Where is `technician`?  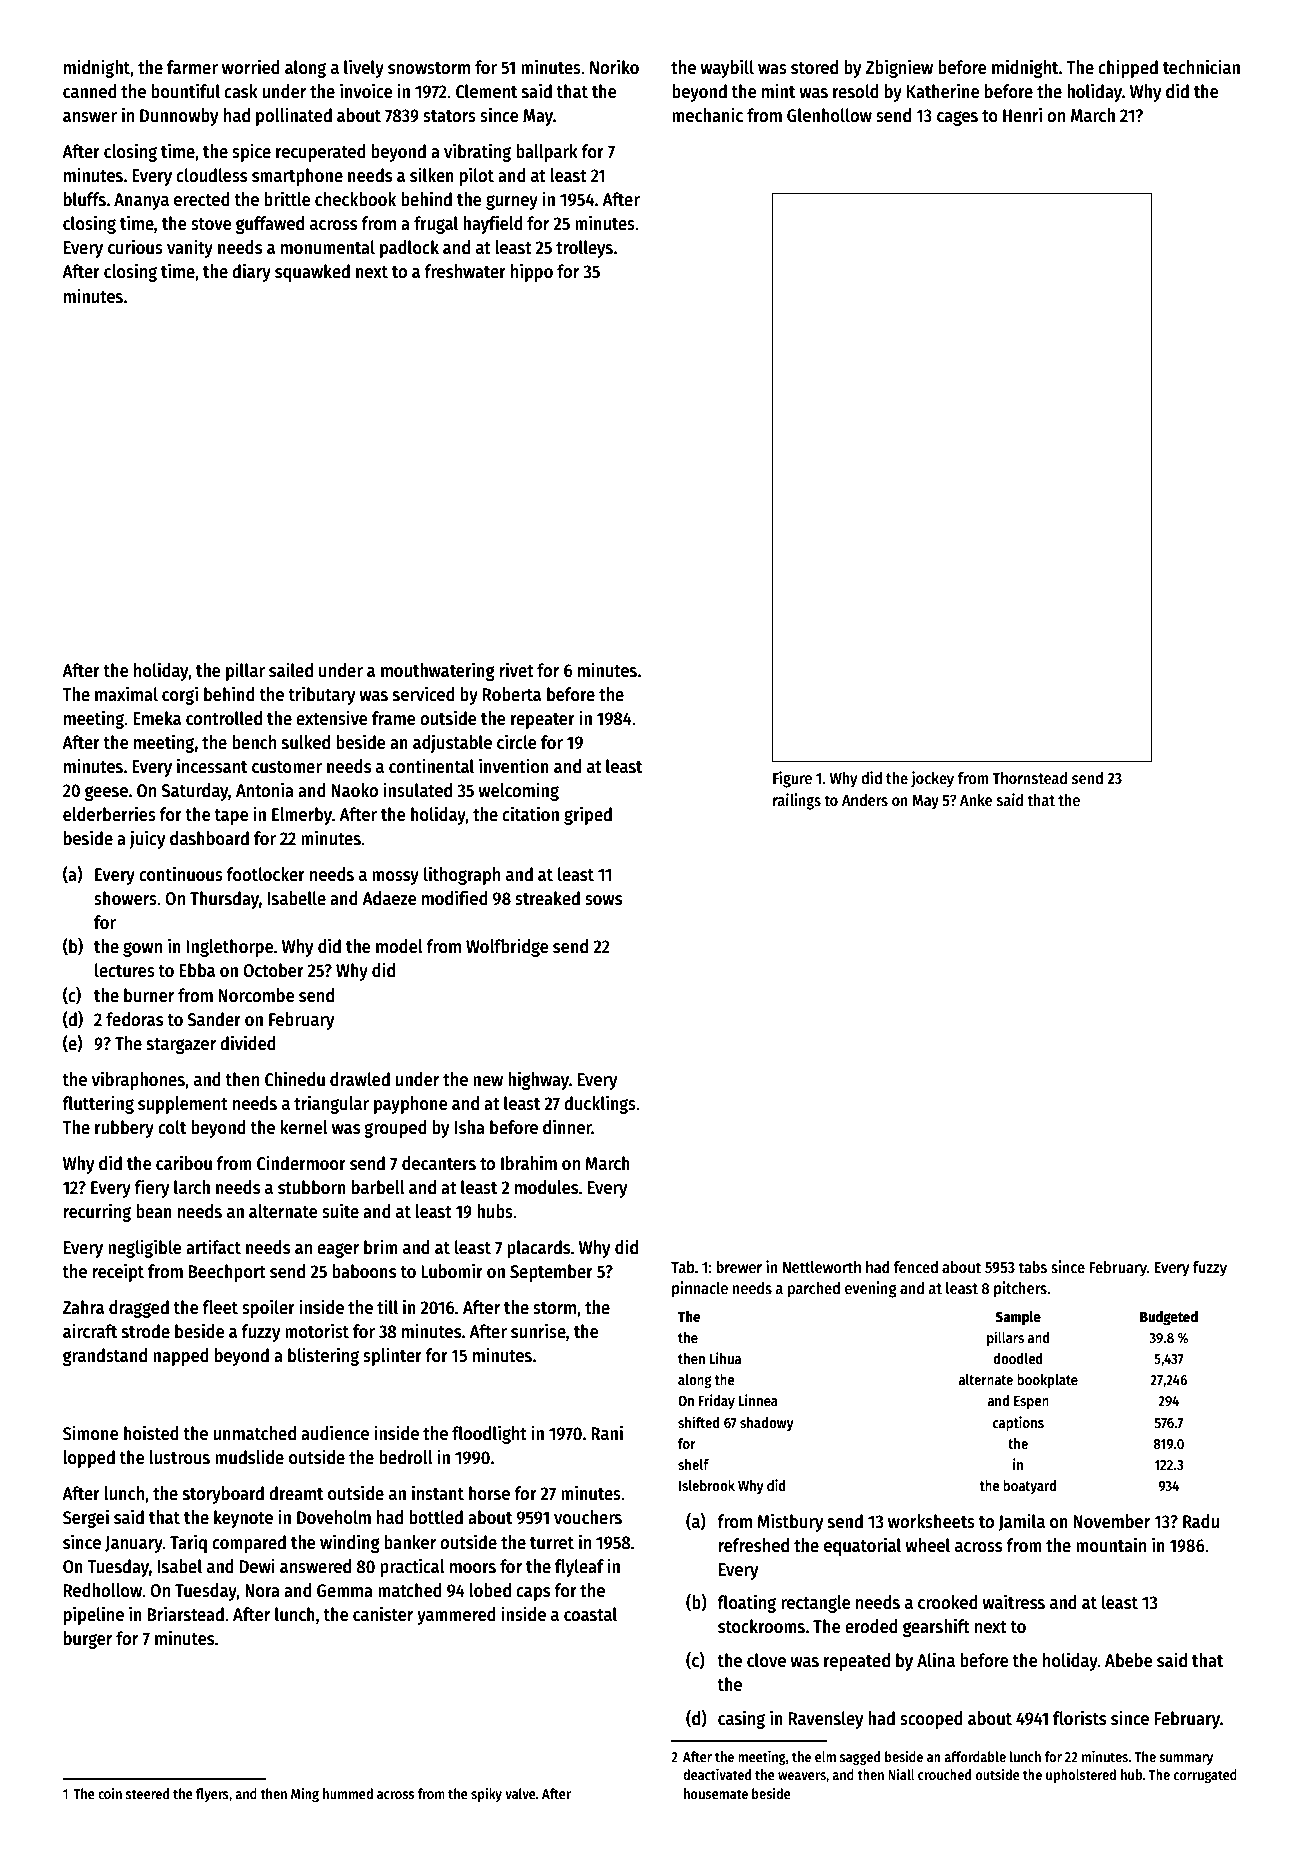
technician is located at coordinates (1201, 67).
